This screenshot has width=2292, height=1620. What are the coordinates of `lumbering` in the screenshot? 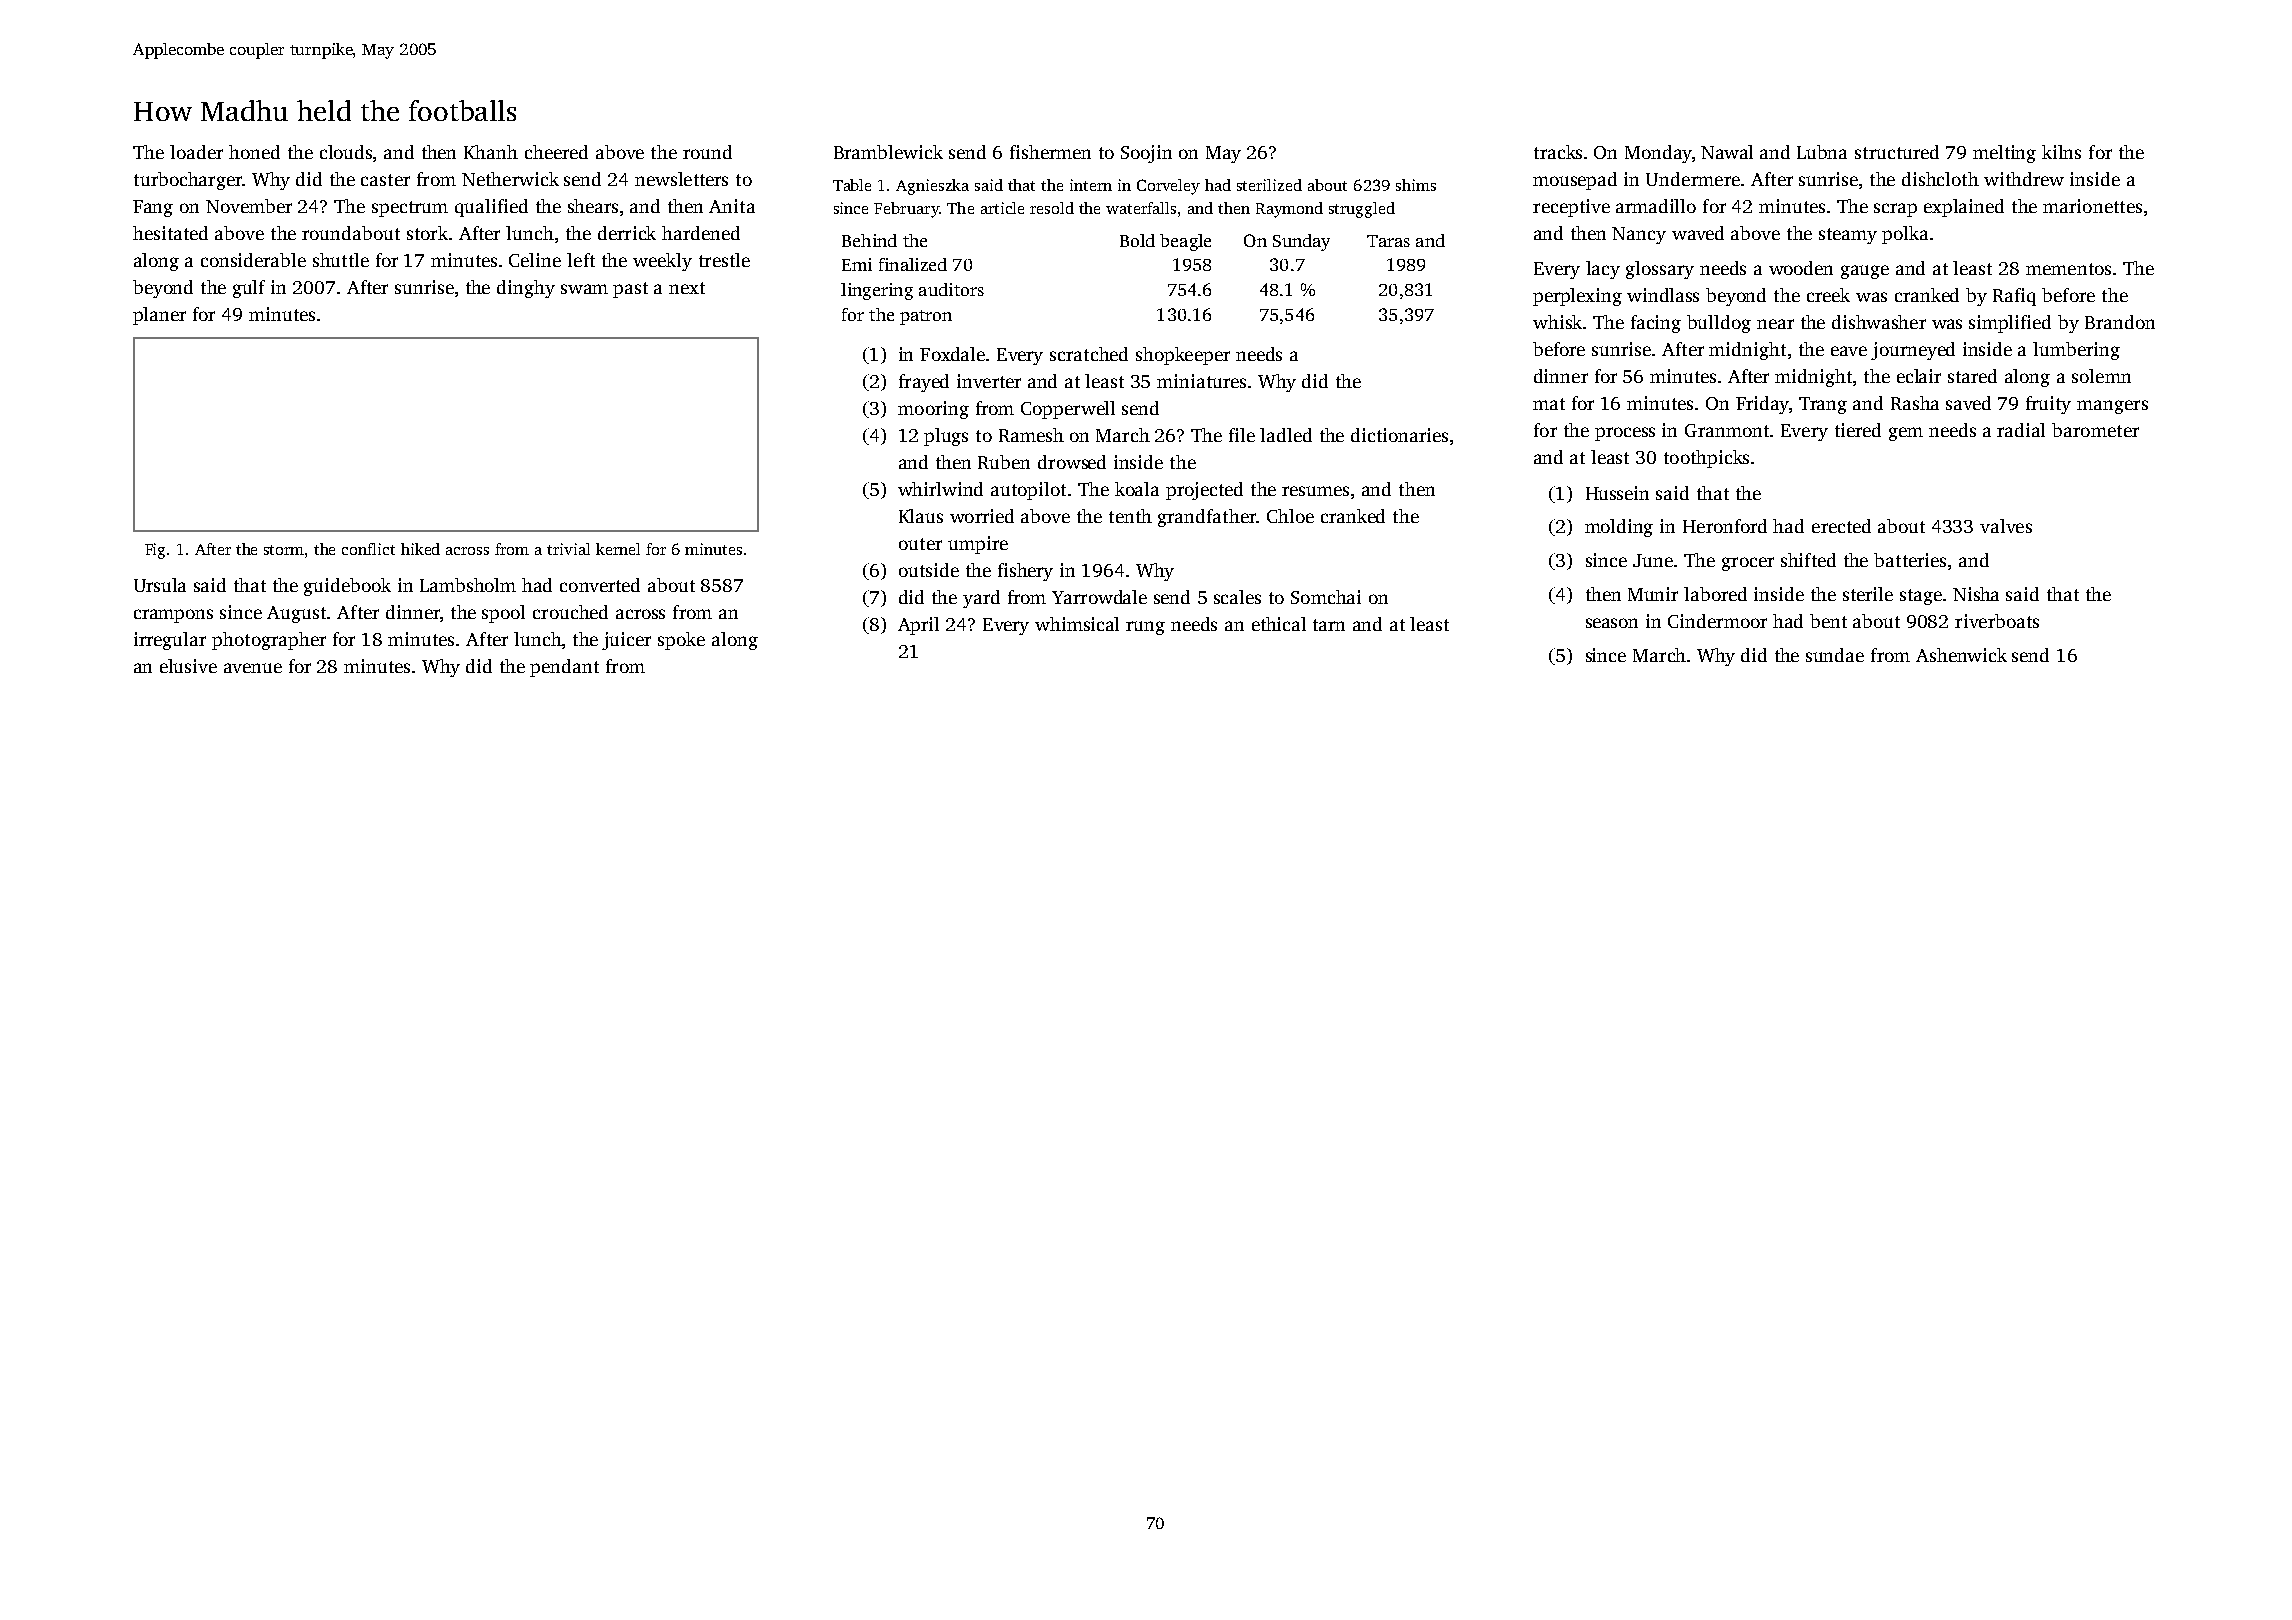 It's located at (2076, 351).
